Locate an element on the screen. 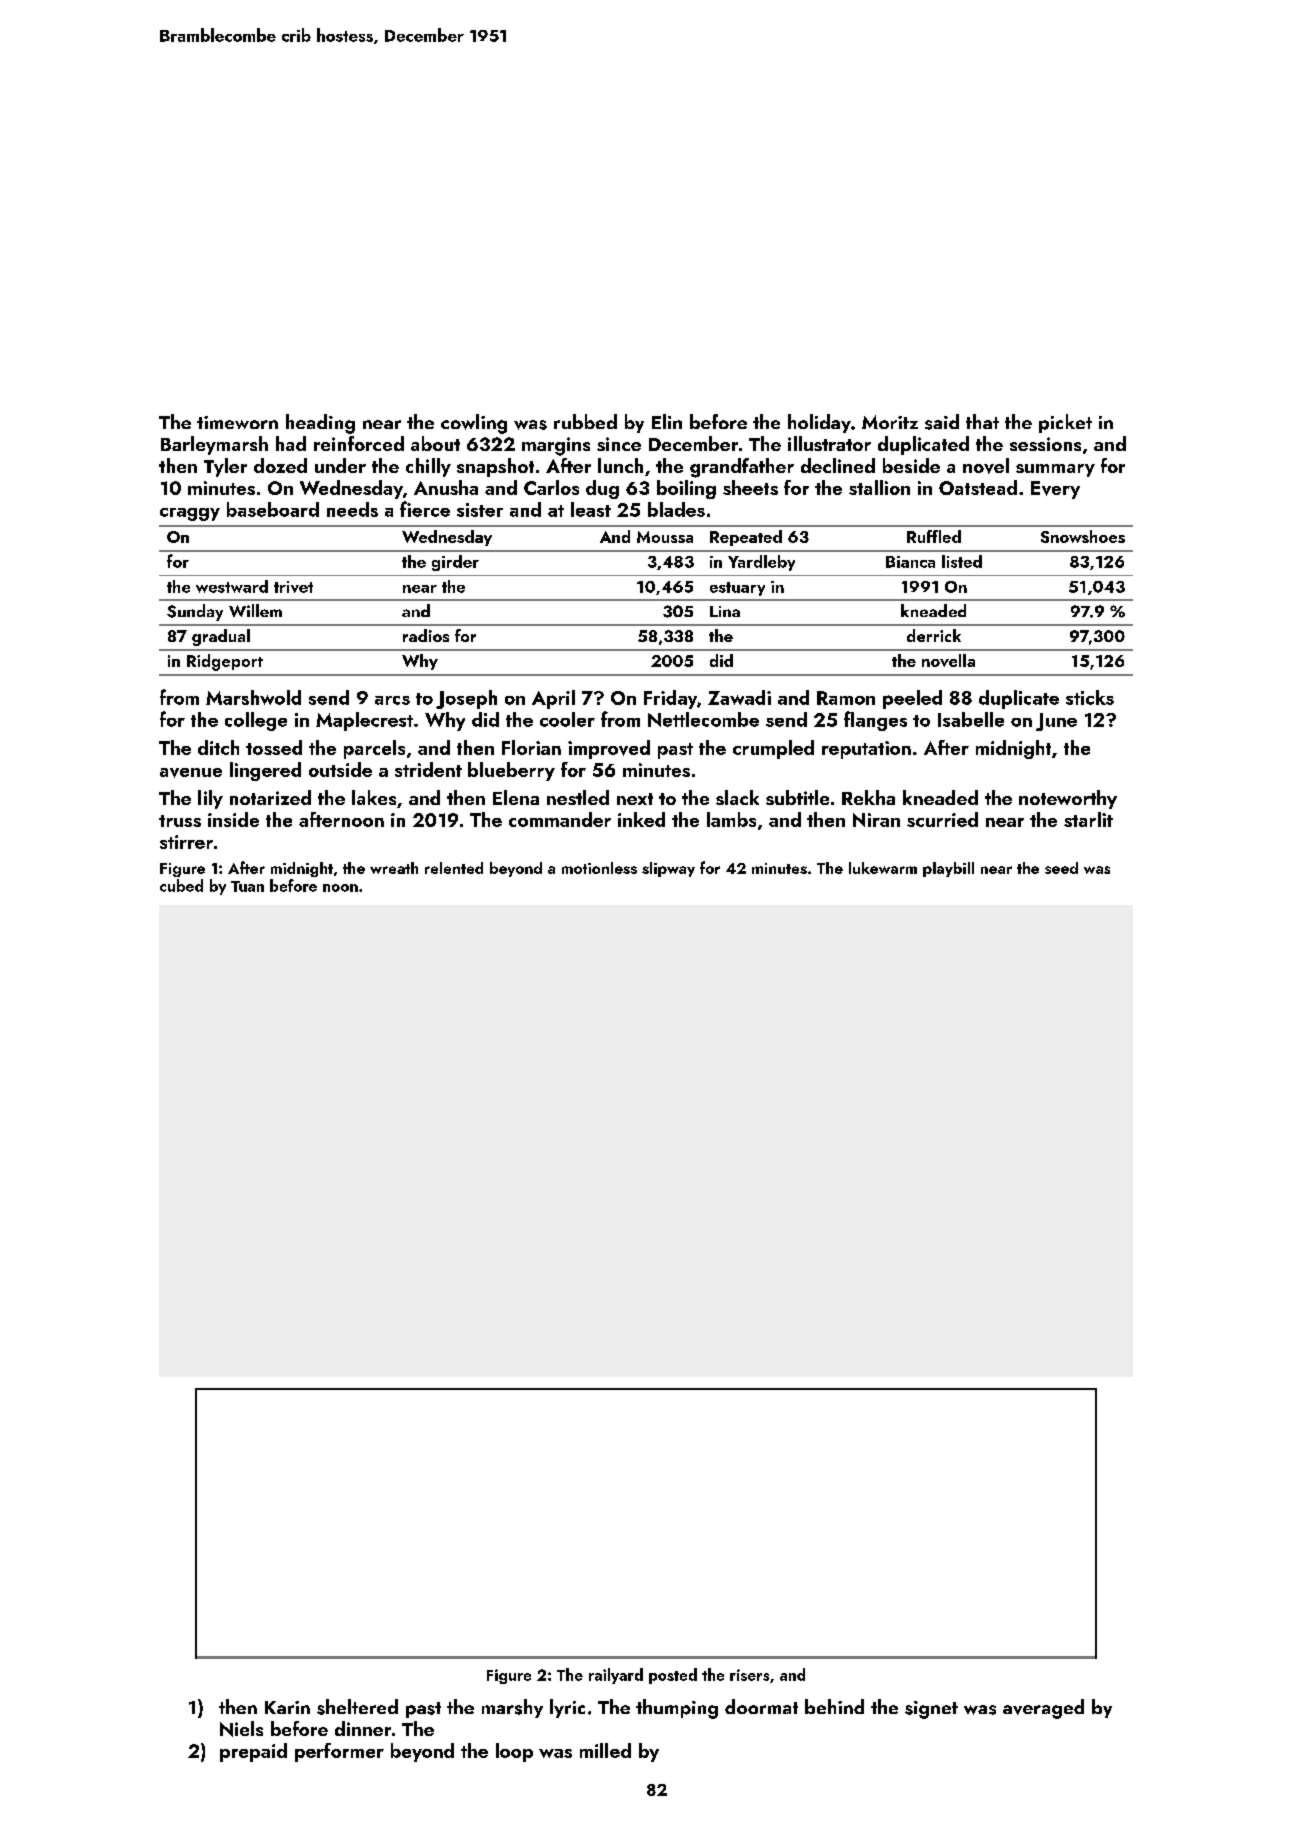 This screenshot has height=1827, width=1292. Lina is located at coordinates (725, 611).
